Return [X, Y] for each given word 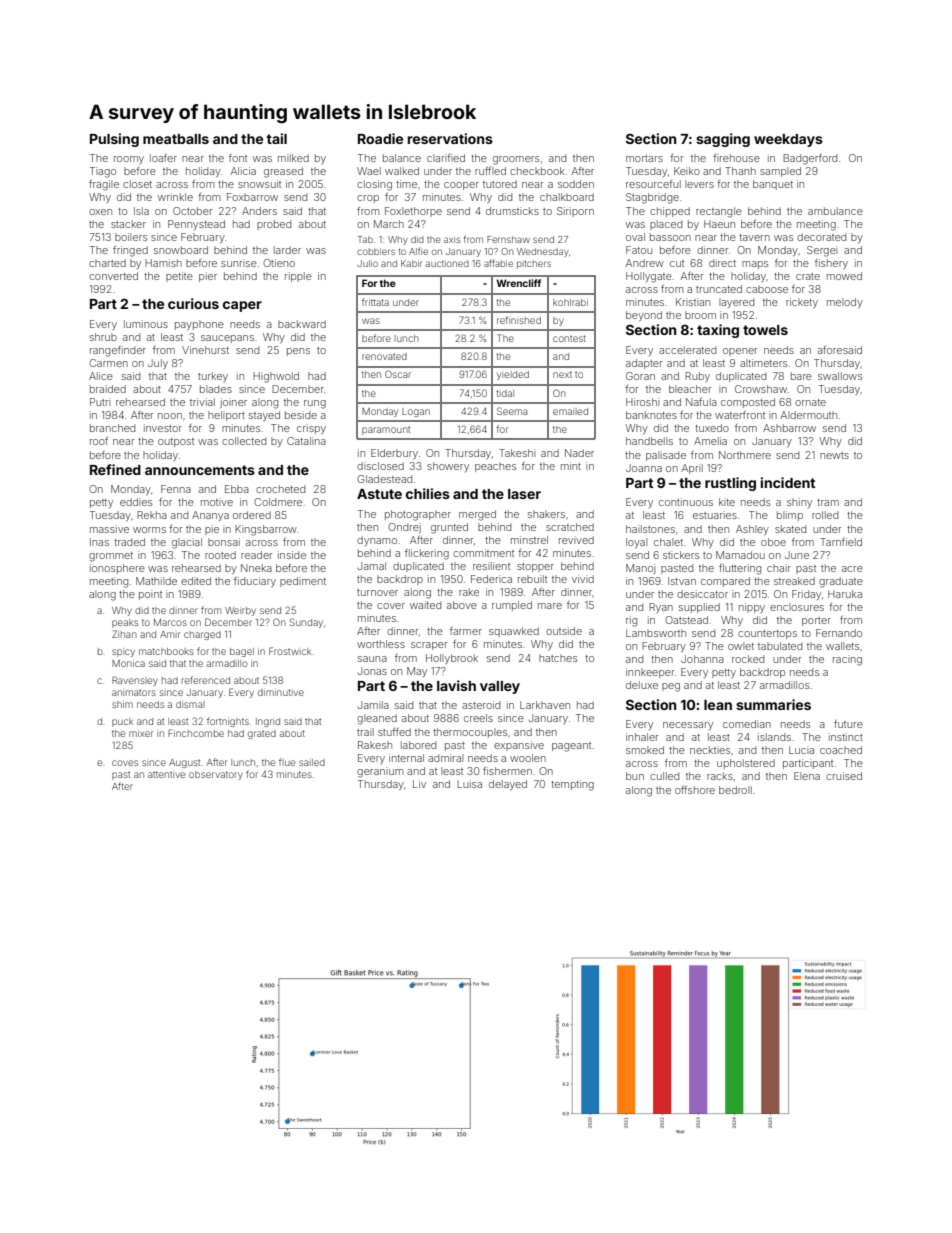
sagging [723, 140]
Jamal [372, 566]
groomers [516, 160]
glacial [187, 543]
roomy [129, 160]
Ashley [752, 530]
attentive [166, 774]
